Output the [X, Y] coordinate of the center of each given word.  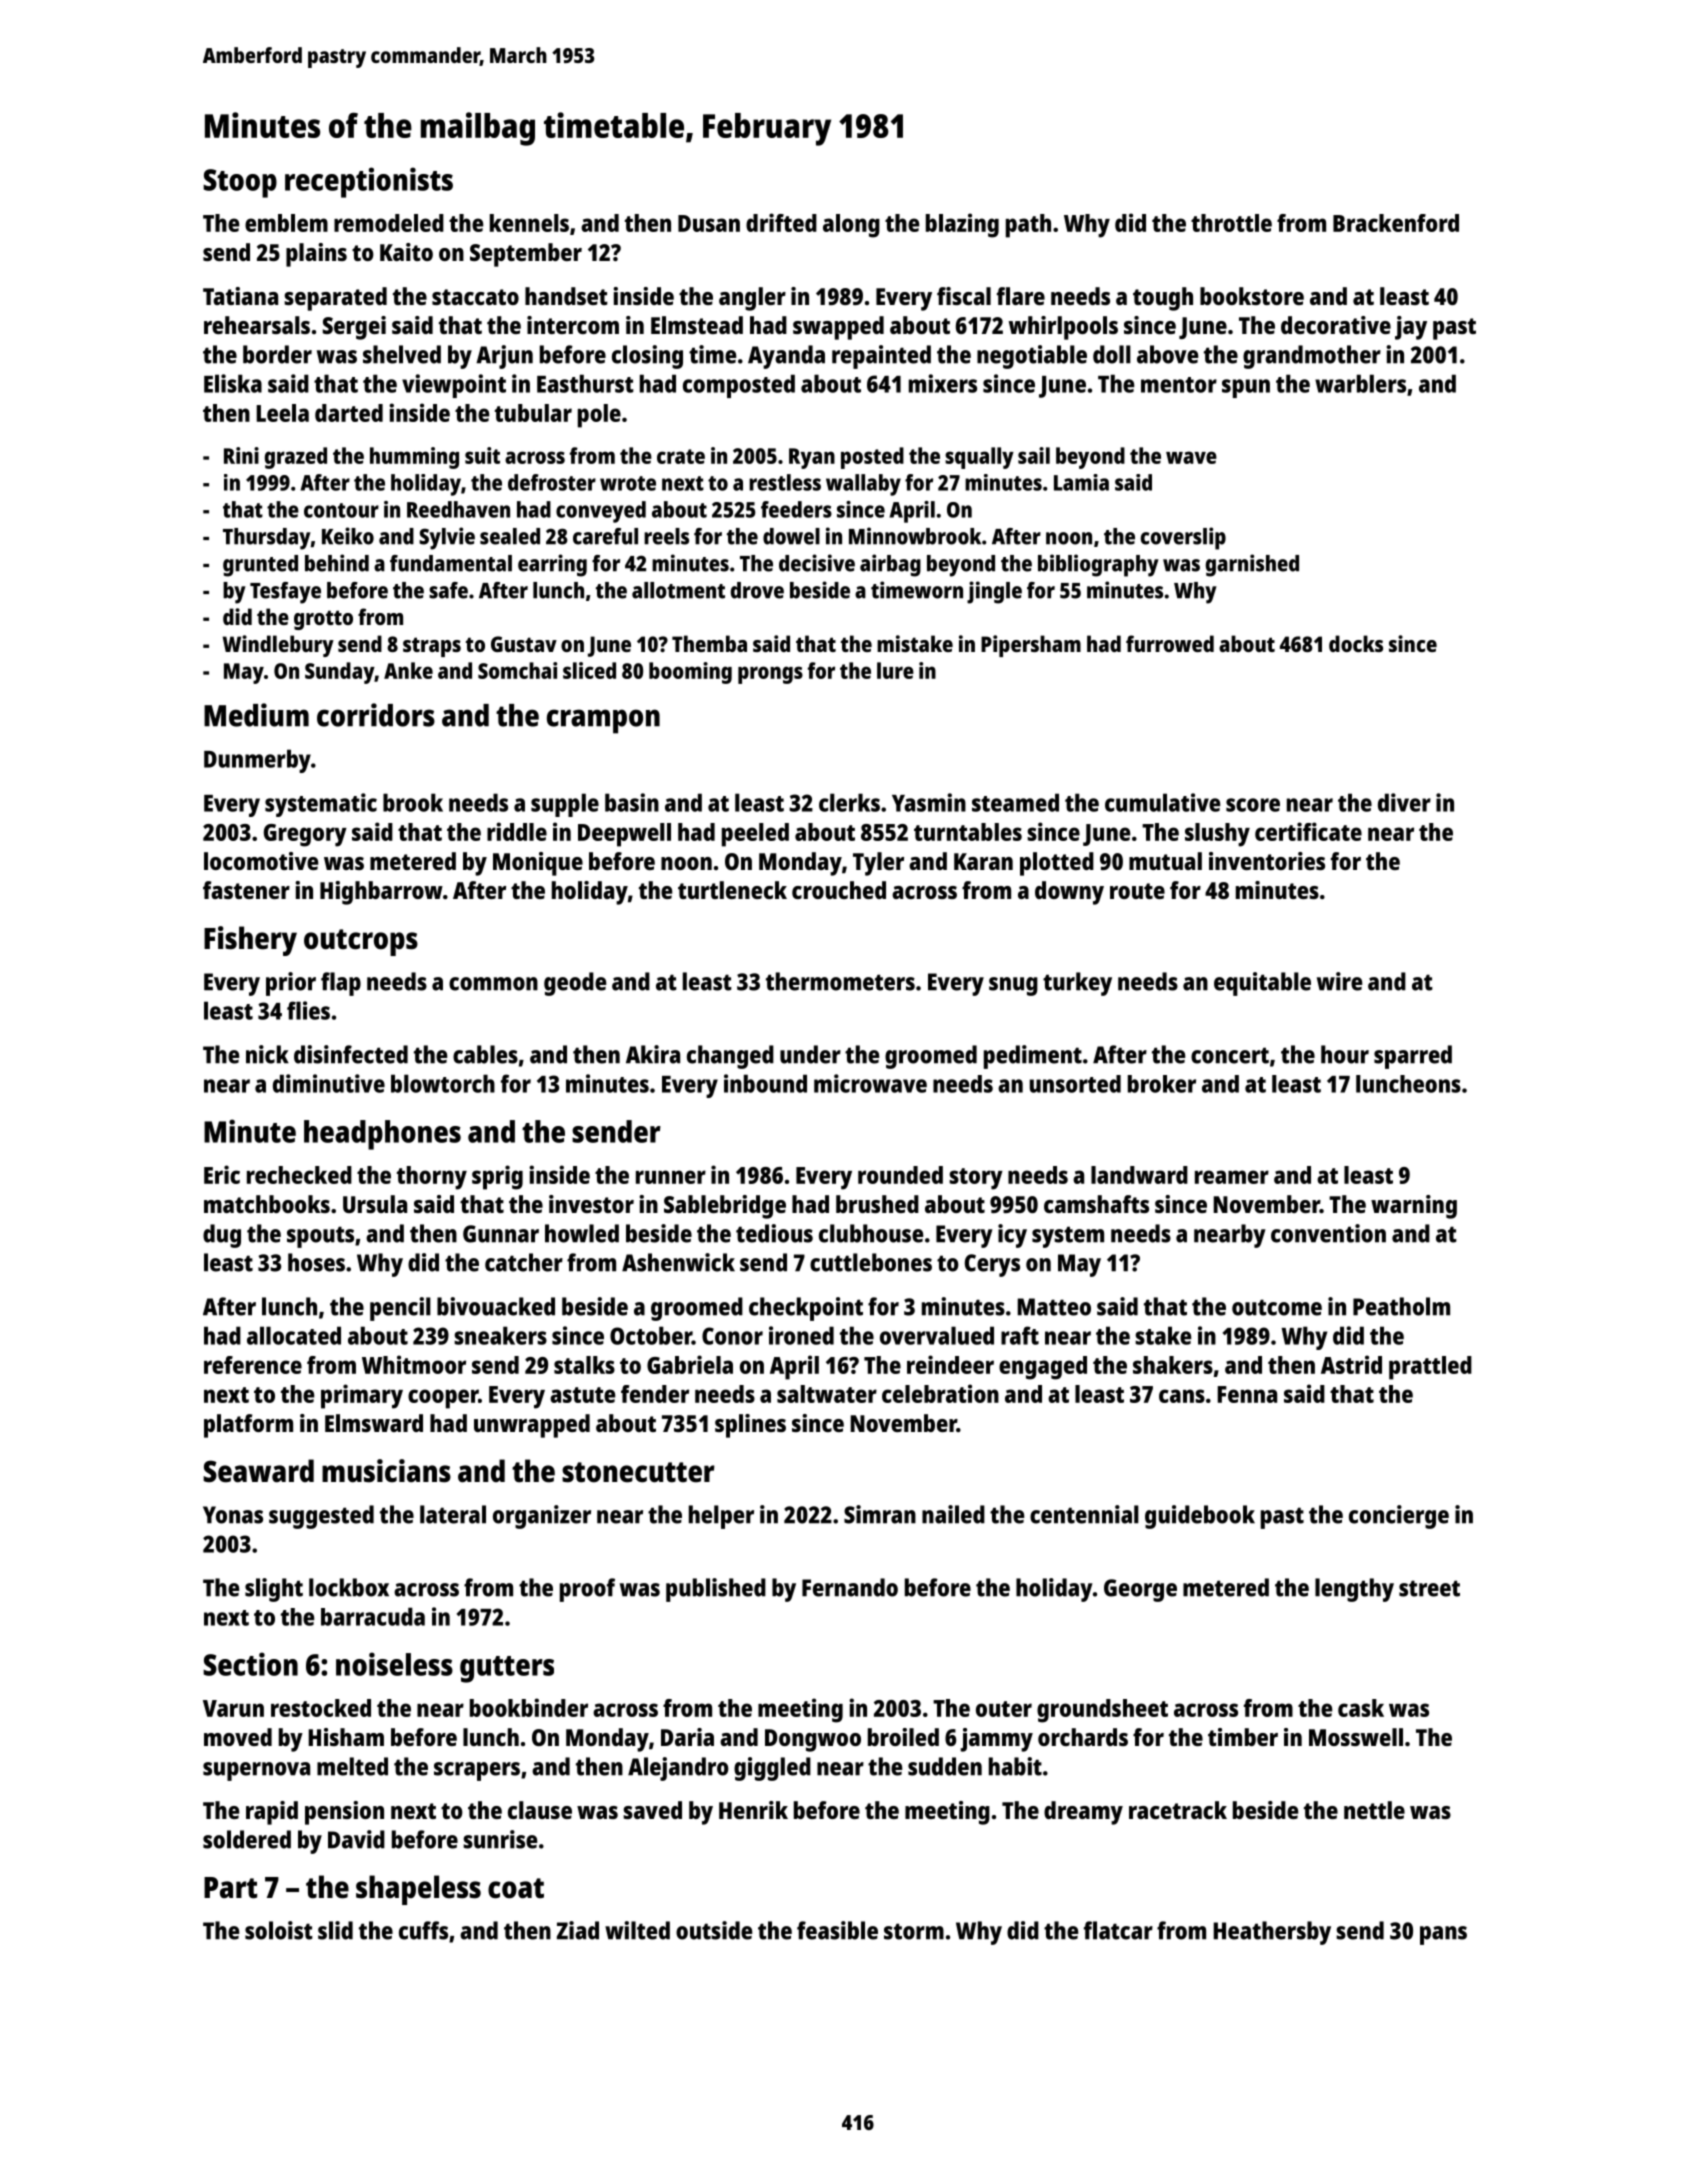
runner [671, 1177]
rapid [272, 1813]
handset [566, 296]
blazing [962, 225]
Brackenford [1396, 223]
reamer [1232, 1177]
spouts [320, 1237]
